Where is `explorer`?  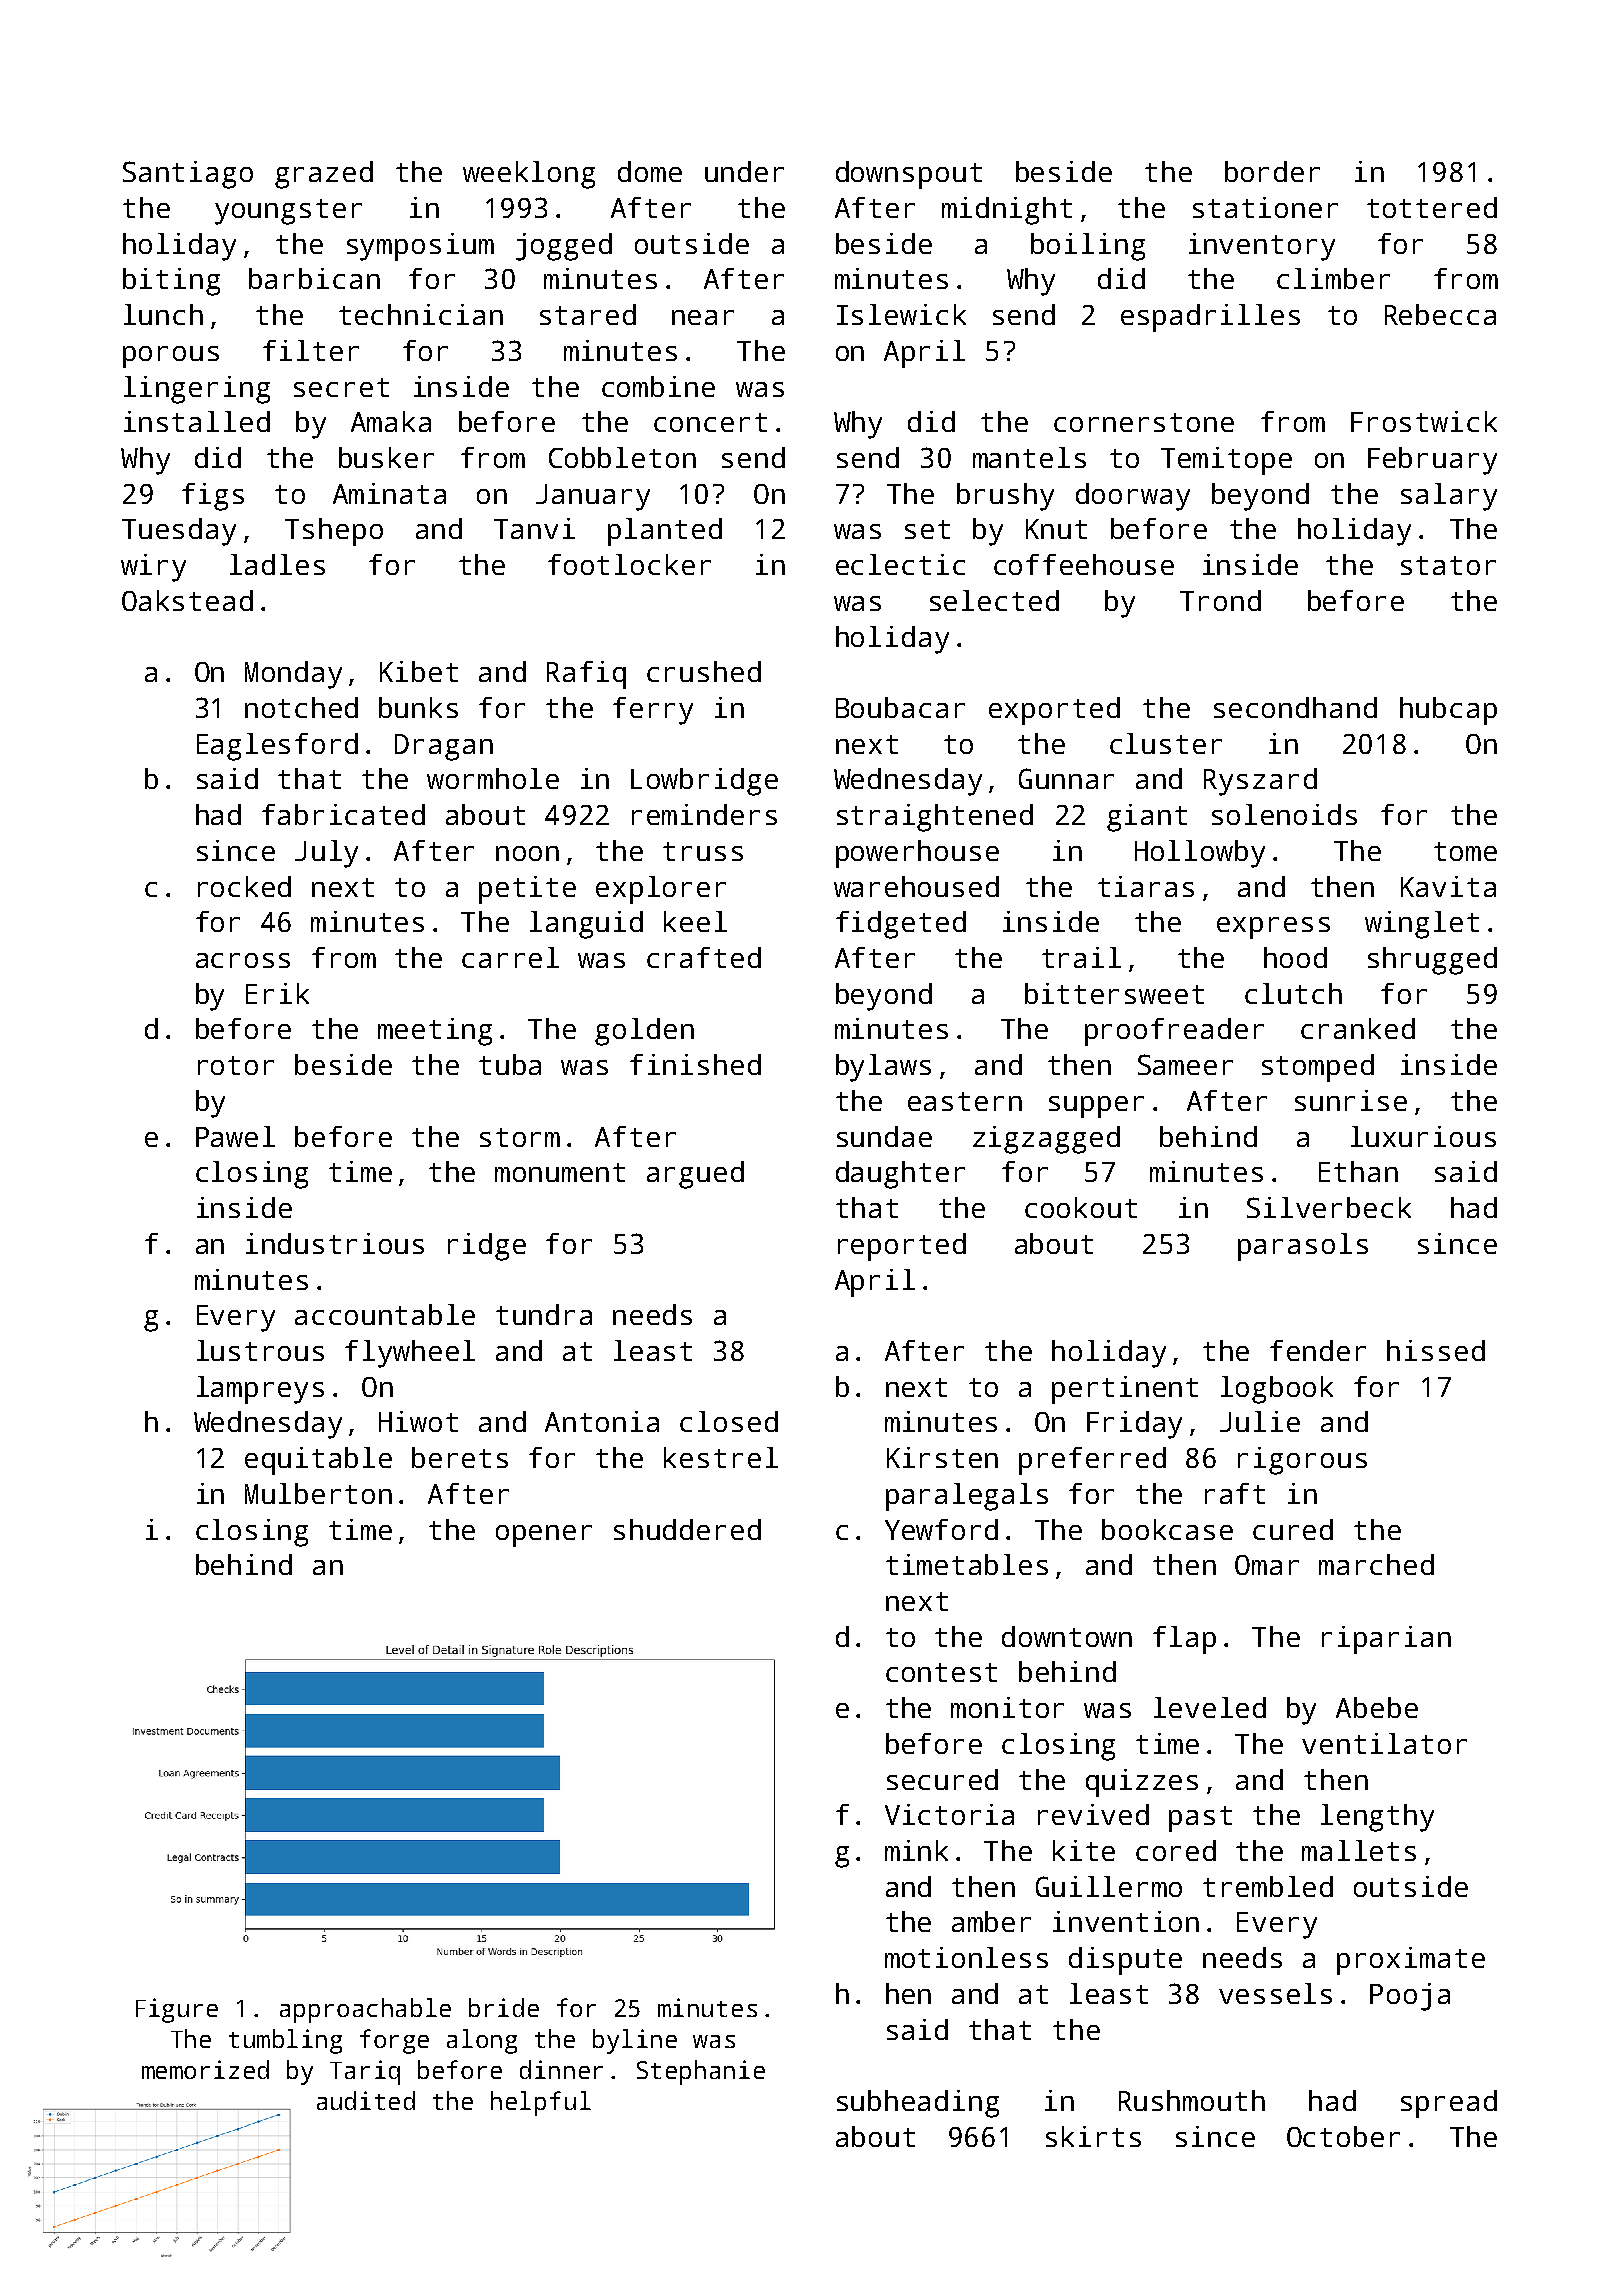 explorer is located at coordinates (661, 890).
